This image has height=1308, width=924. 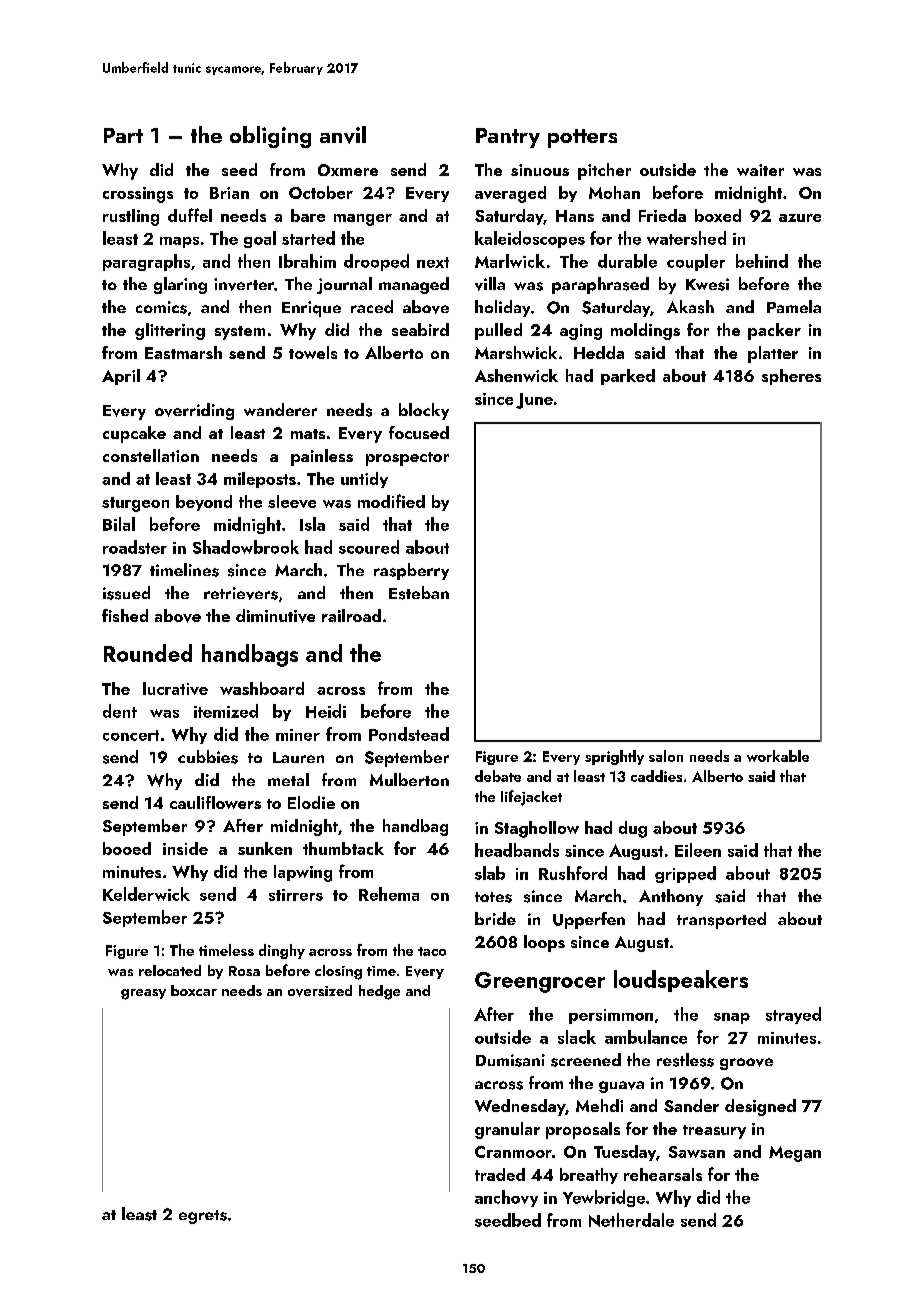 I want to click on egrets, so click(x=203, y=1217).
